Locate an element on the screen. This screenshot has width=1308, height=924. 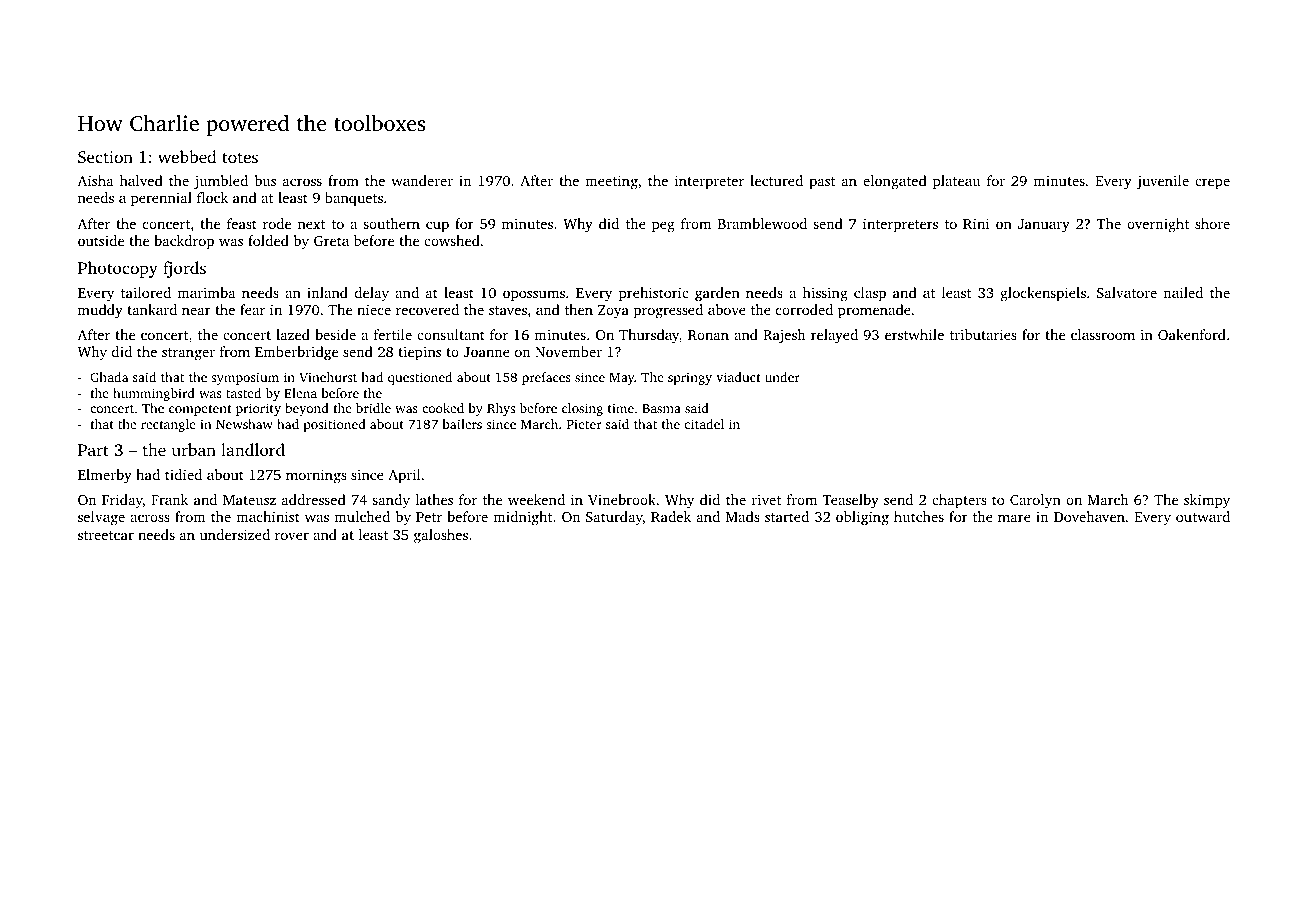
nailed is located at coordinates (1183, 292).
